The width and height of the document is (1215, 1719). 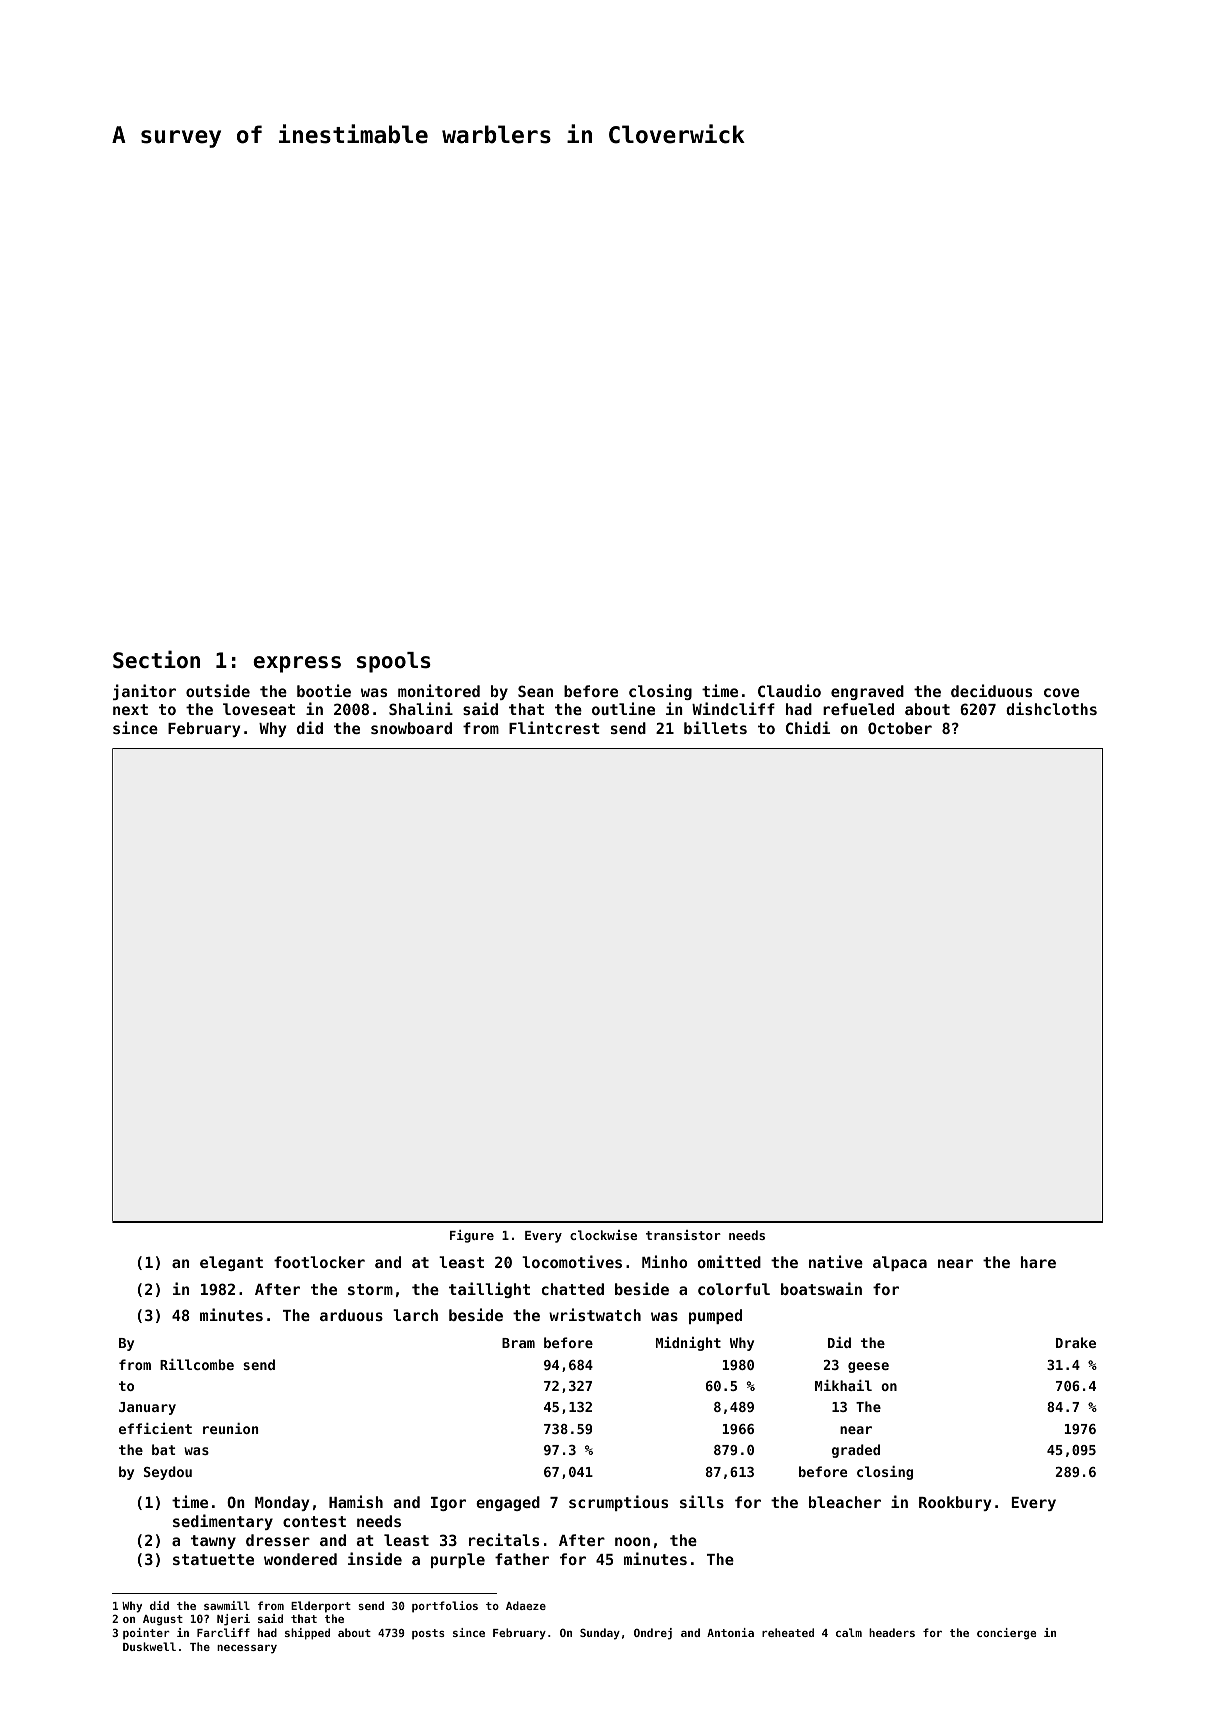 What do you see at coordinates (130, 709) in the document?
I see `next` at bounding box center [130, 709].
